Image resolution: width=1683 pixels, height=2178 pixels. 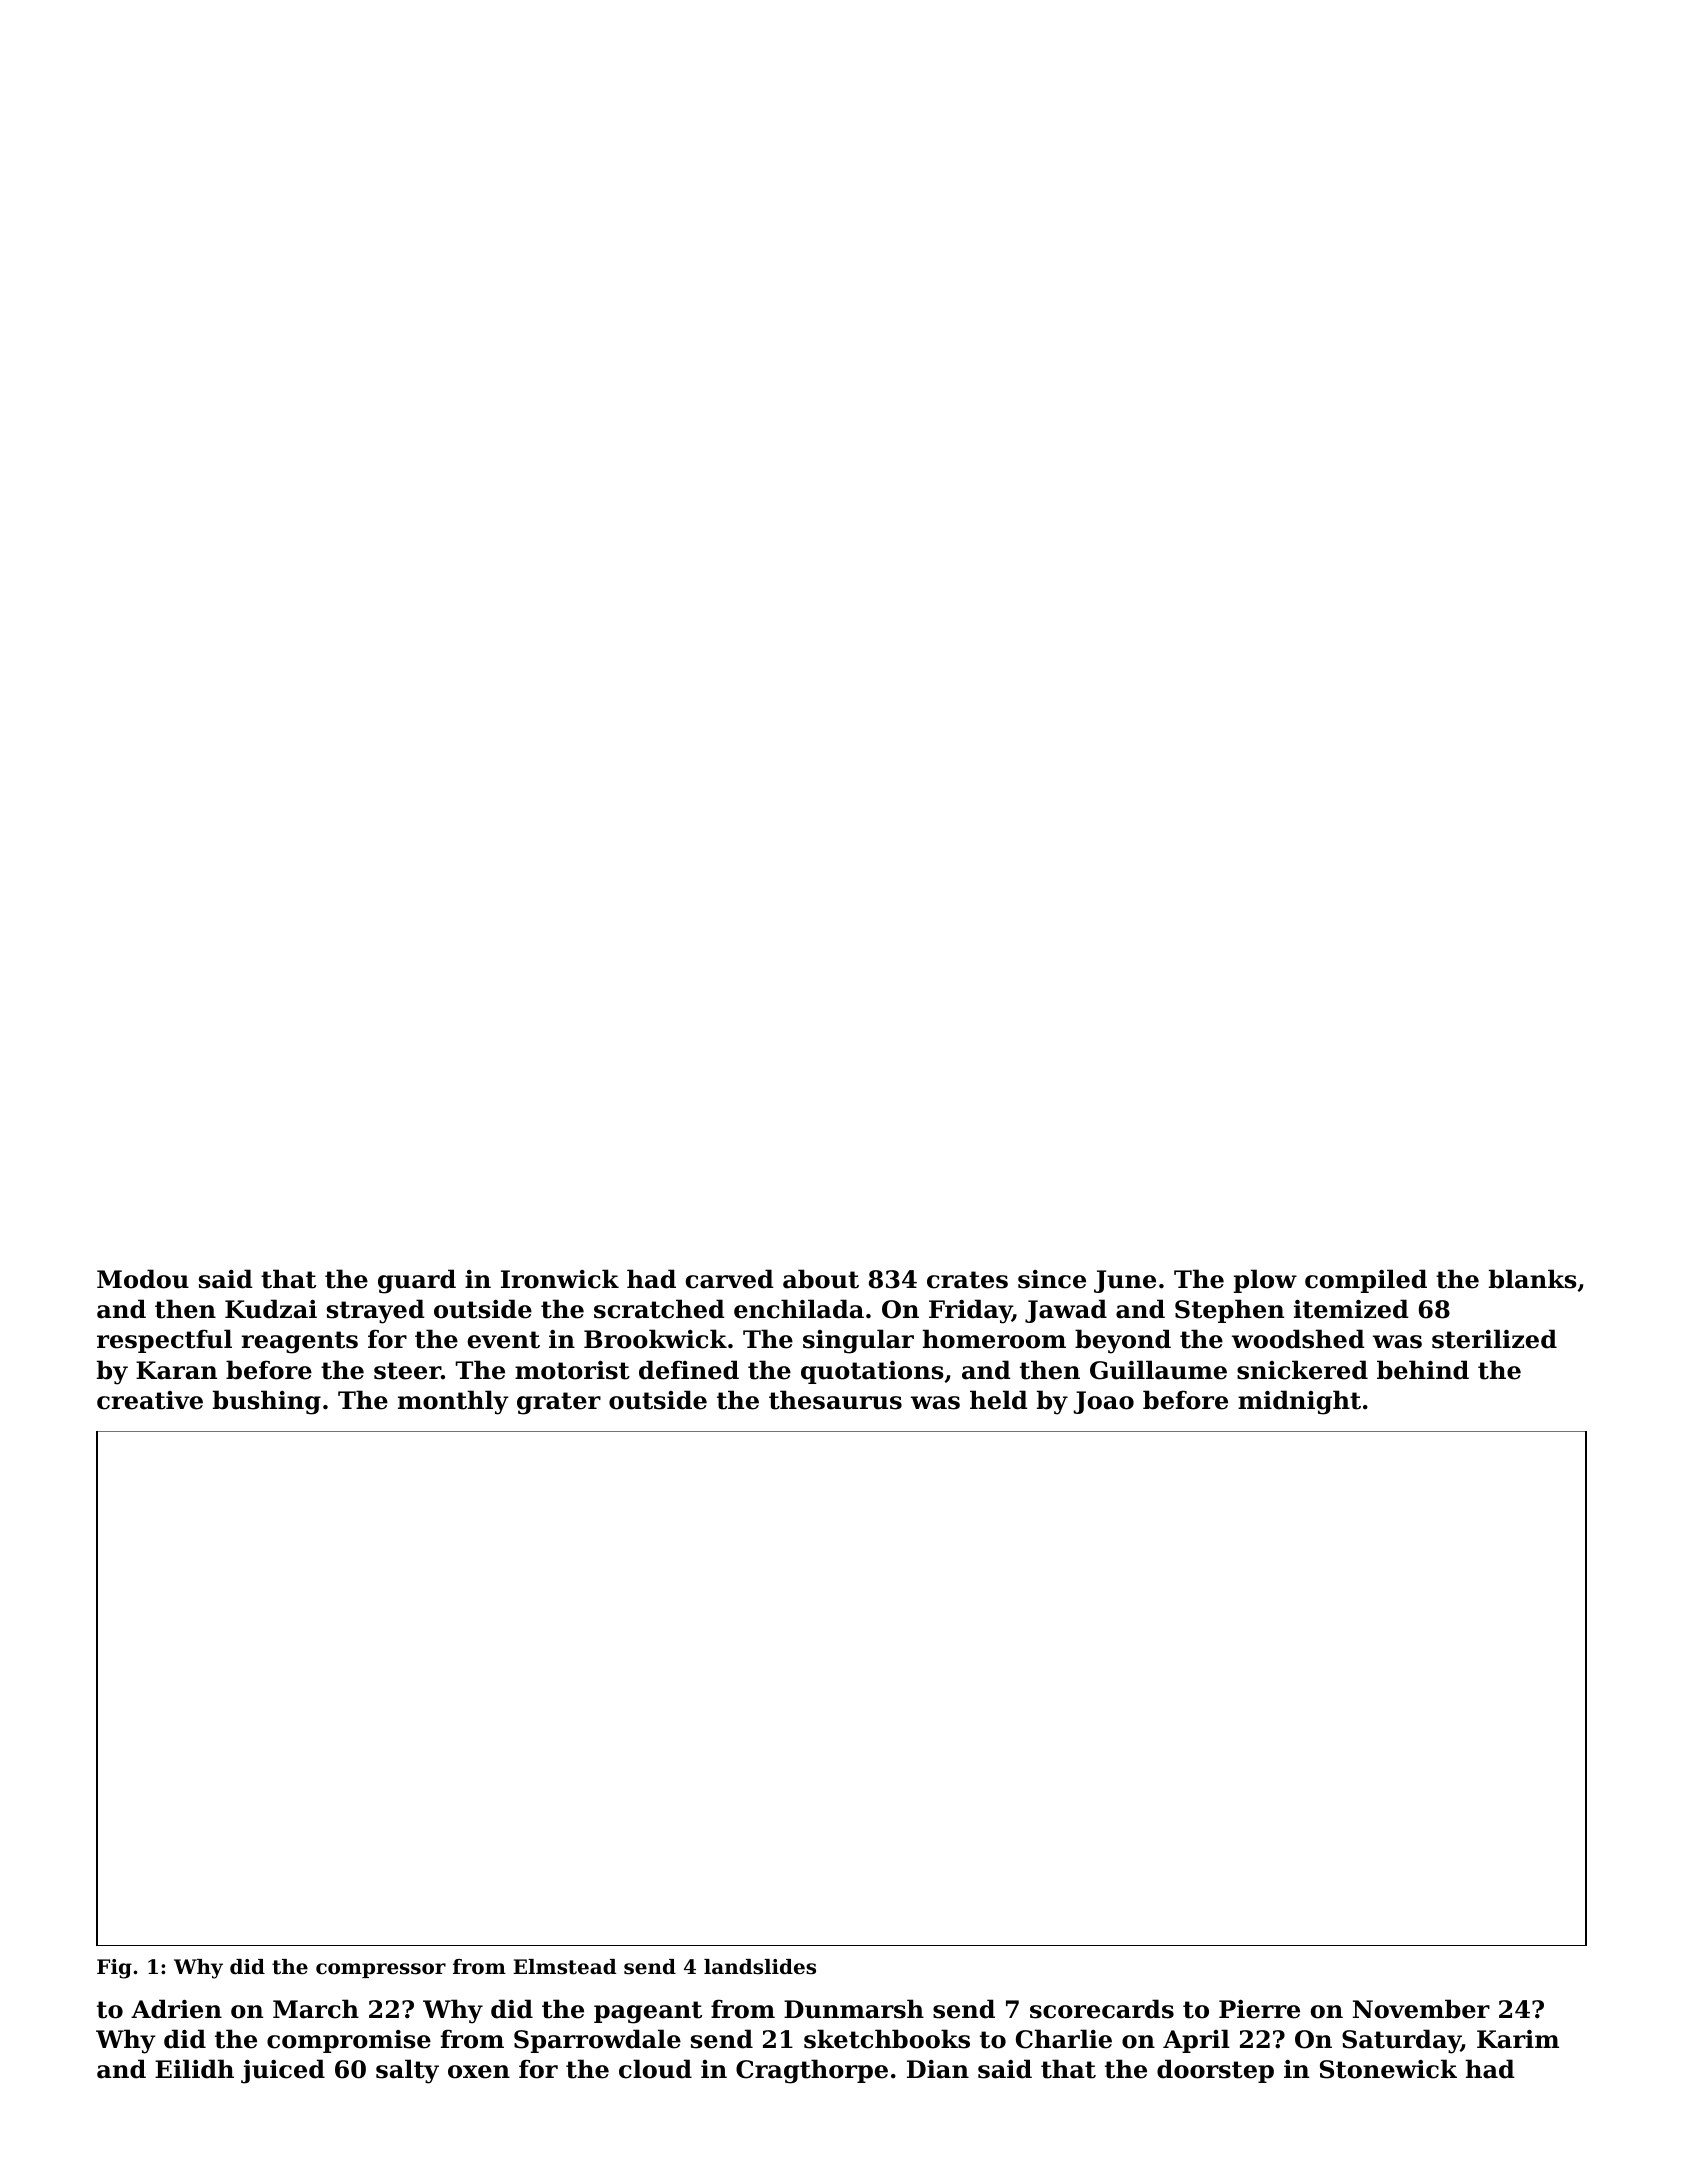 What do you see at coordinates (407, 2071) in the document?
I see `salty` at bounding box center [407, 2071].
